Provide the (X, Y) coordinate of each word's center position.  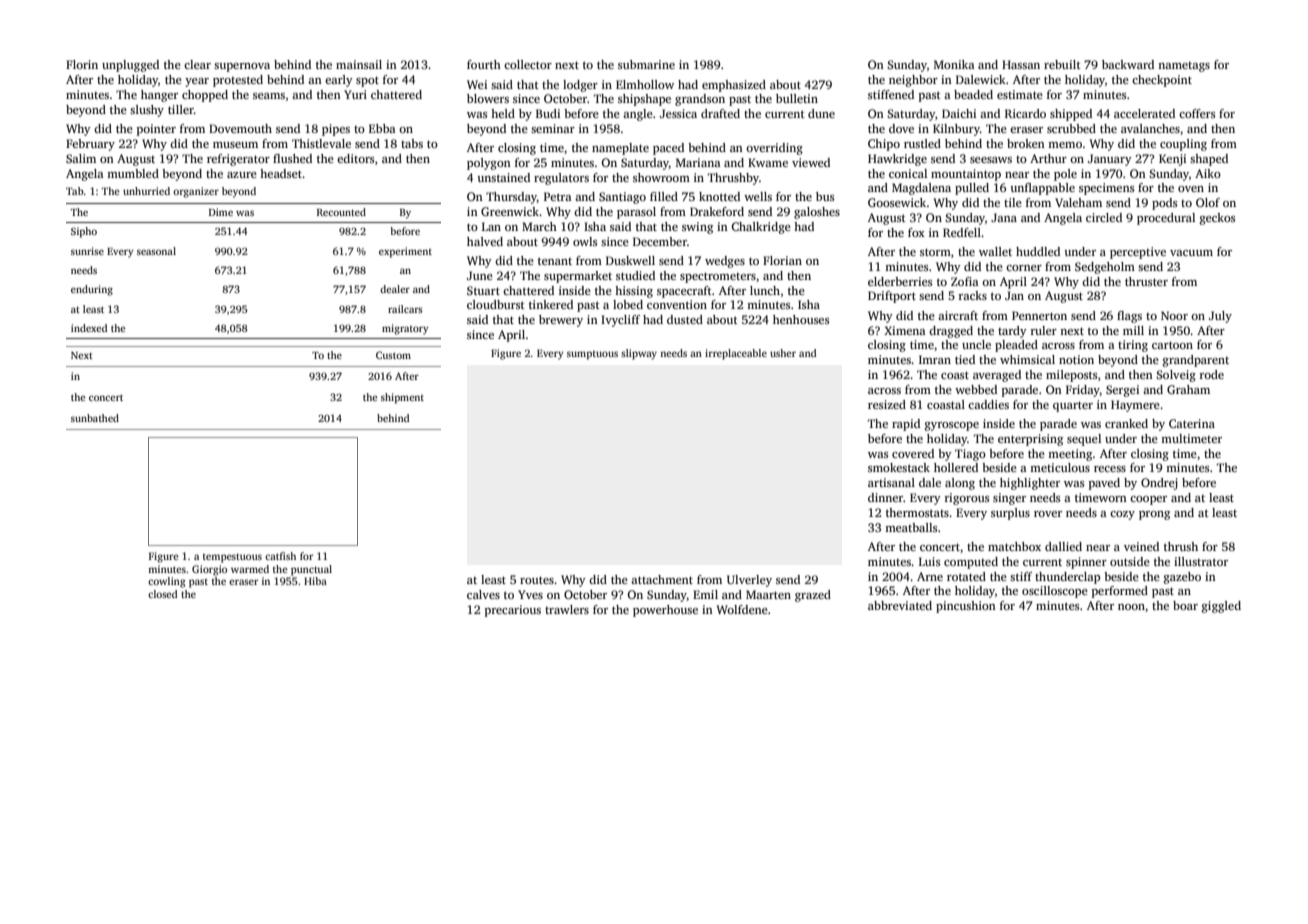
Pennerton (1039, 315)
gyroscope (952, 426)
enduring (92, 290)
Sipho (84, 232)
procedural (1166, 219)
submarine (646, 64)
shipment (402, 398)
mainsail (359, 64)
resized (887, 404)
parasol (636, 213)
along (960, 484)
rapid (906, 425)
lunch (765, 290)
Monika (954, 64)
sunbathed (95, 418)
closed (163, 594)
